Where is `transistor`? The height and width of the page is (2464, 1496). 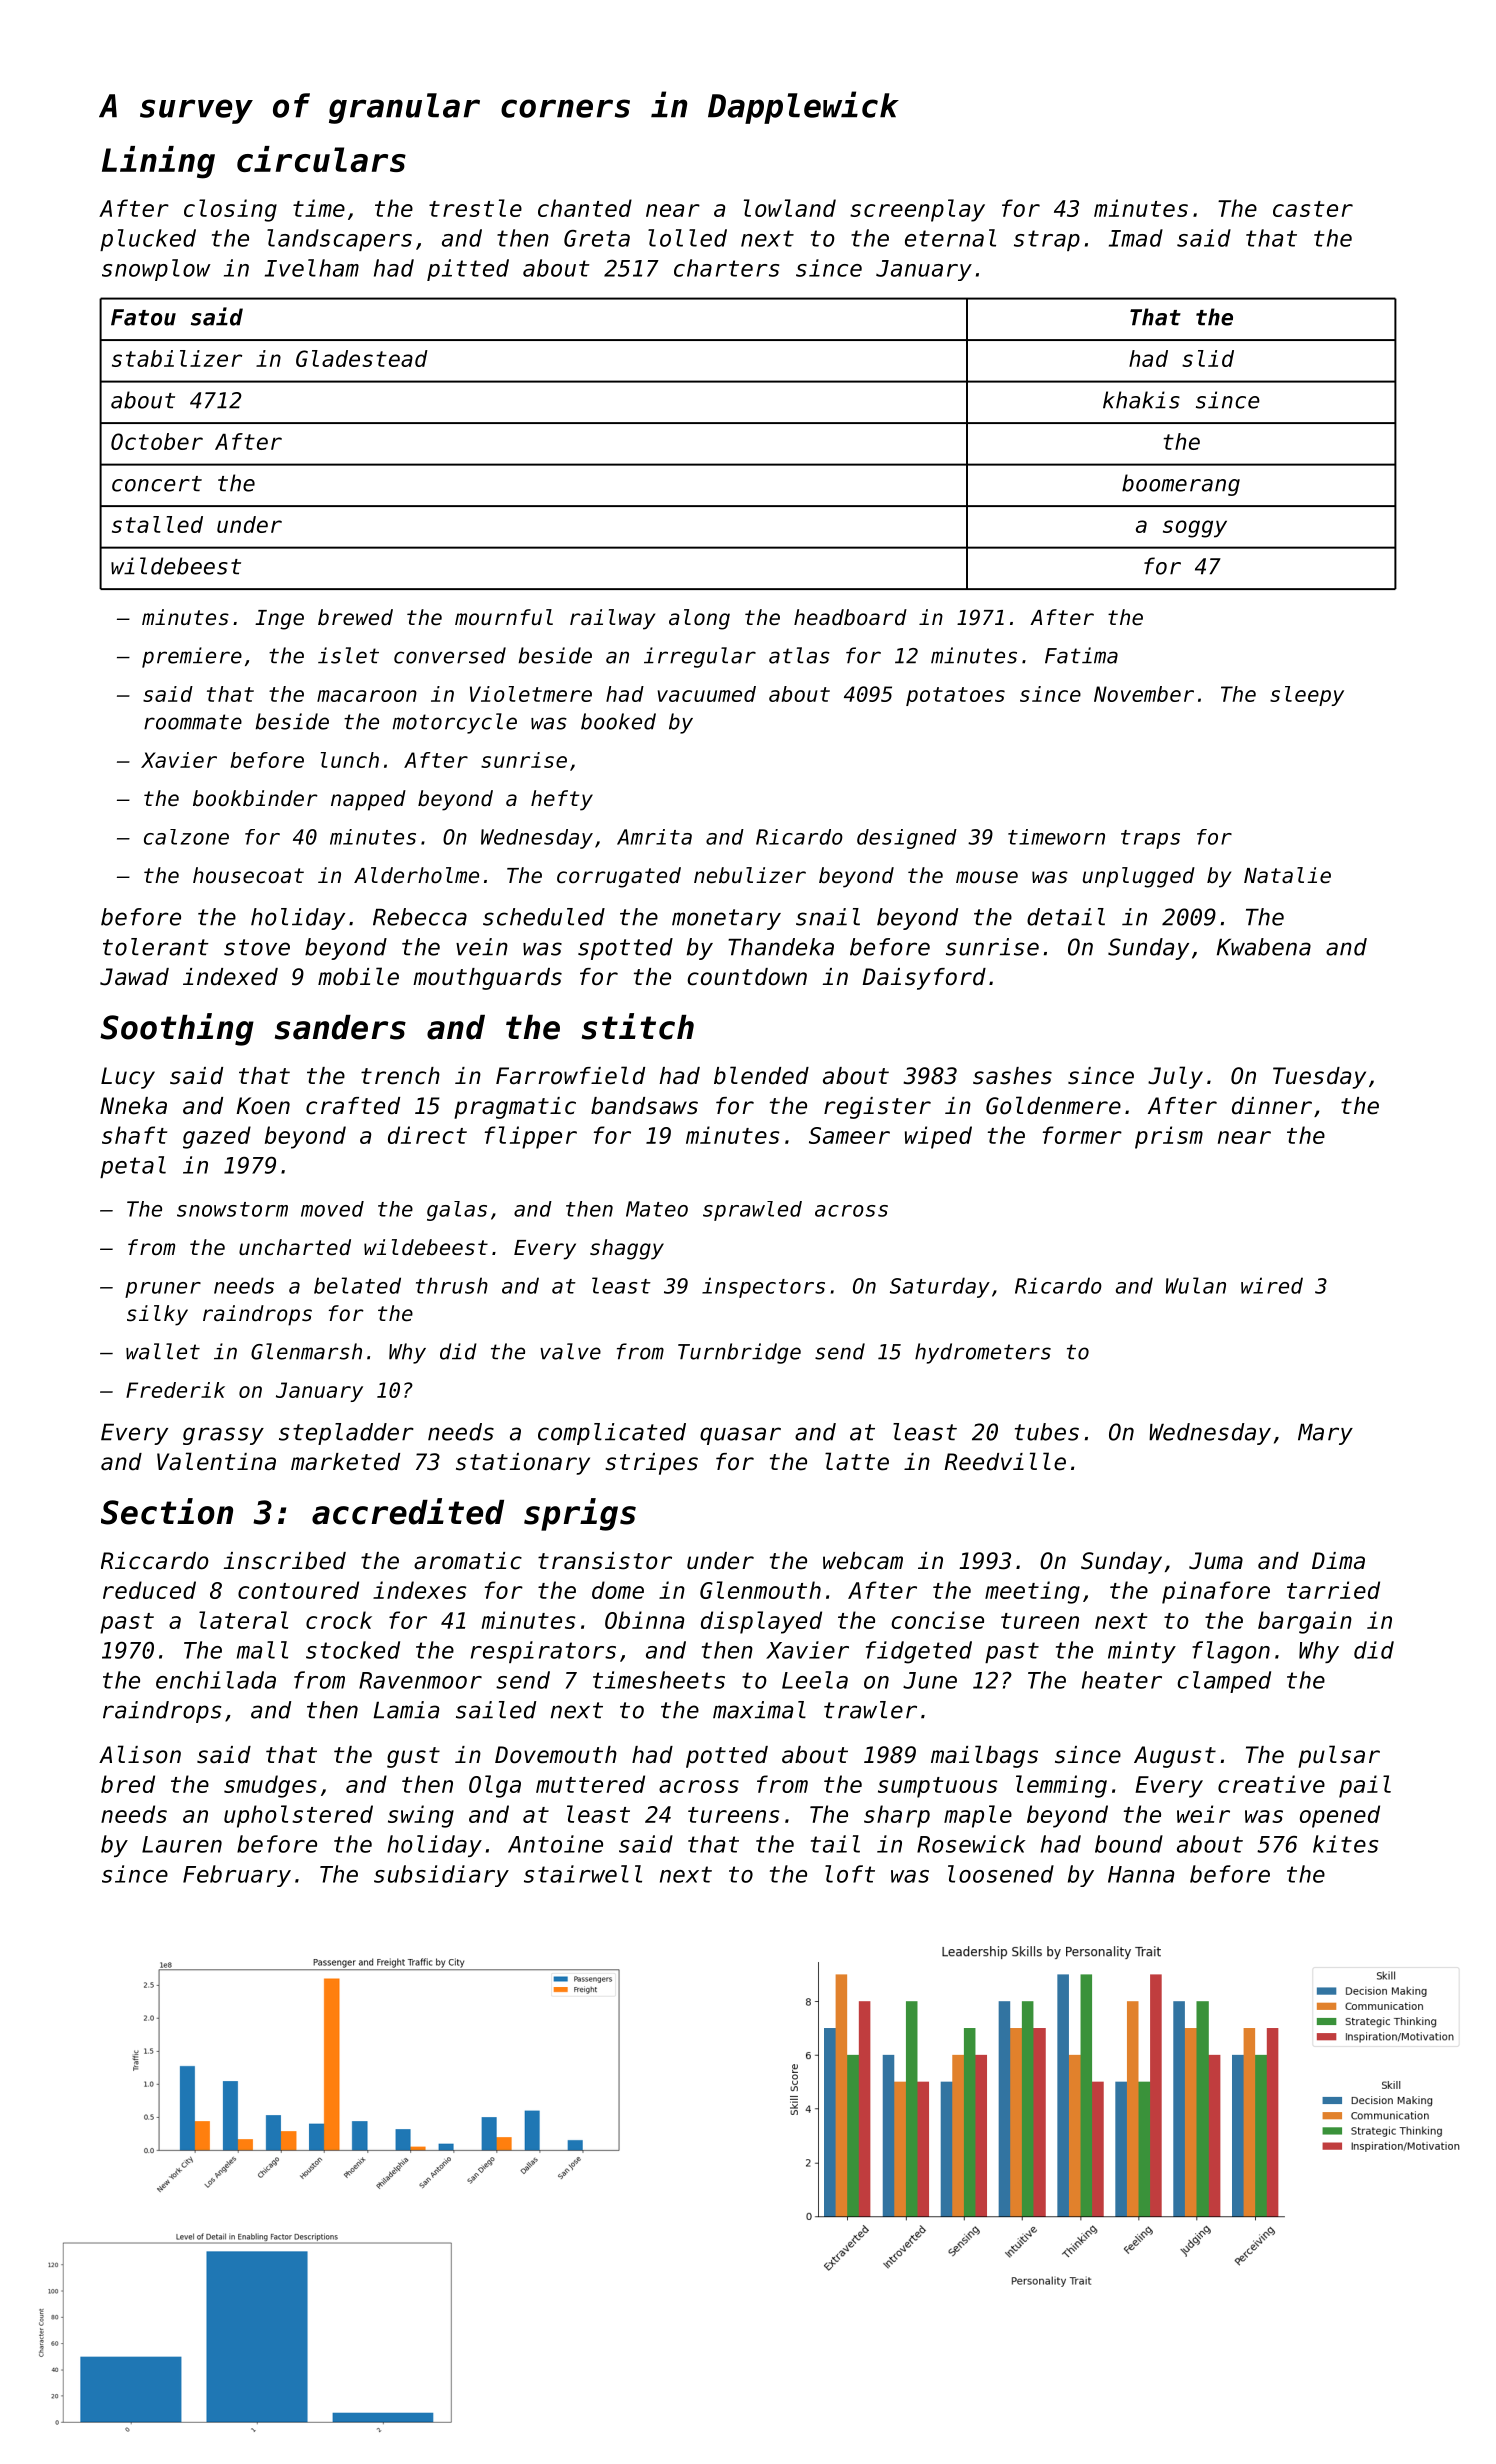 transistor is located at coordinates (605, 1561).
